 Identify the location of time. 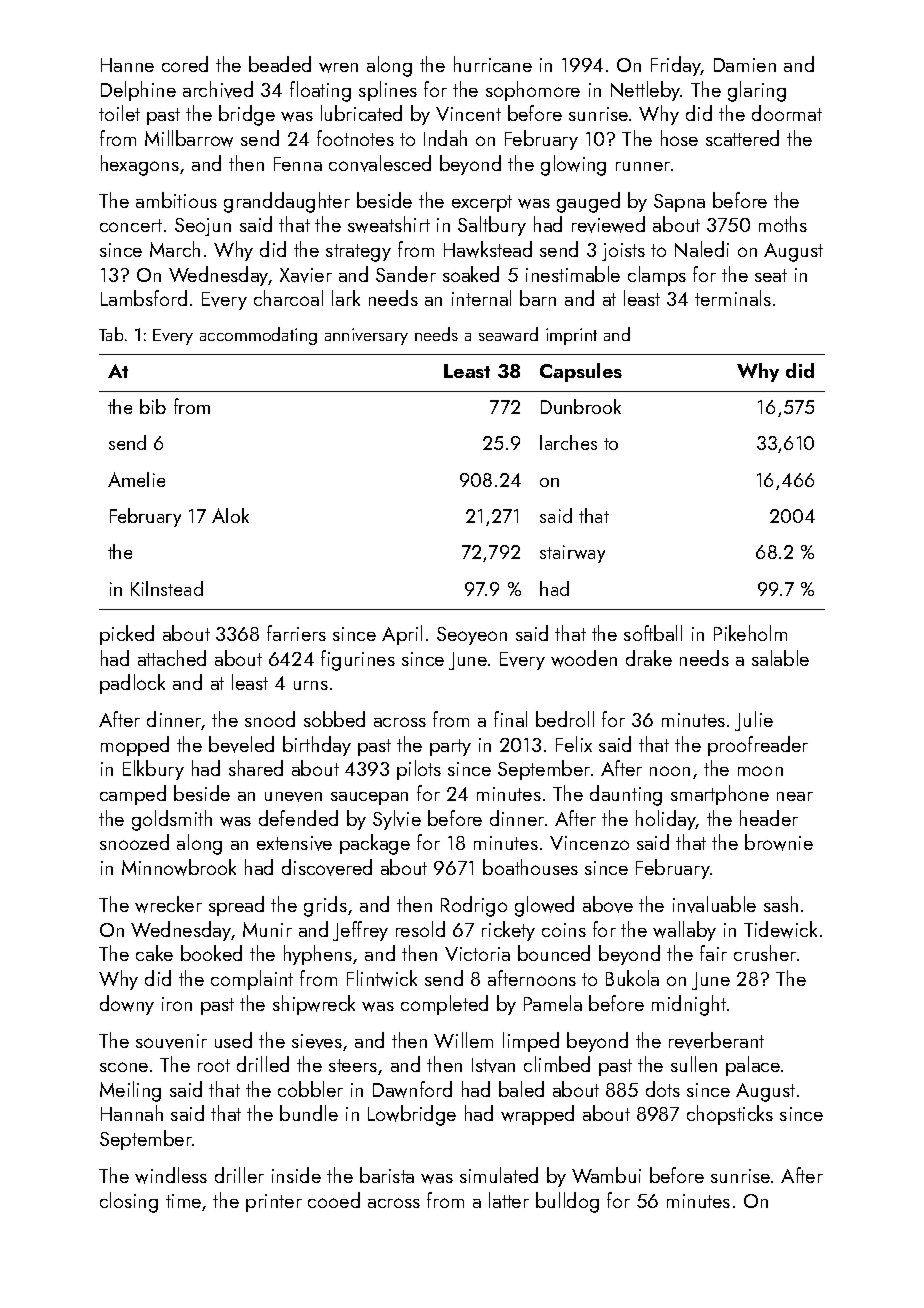
(183, 1201).
